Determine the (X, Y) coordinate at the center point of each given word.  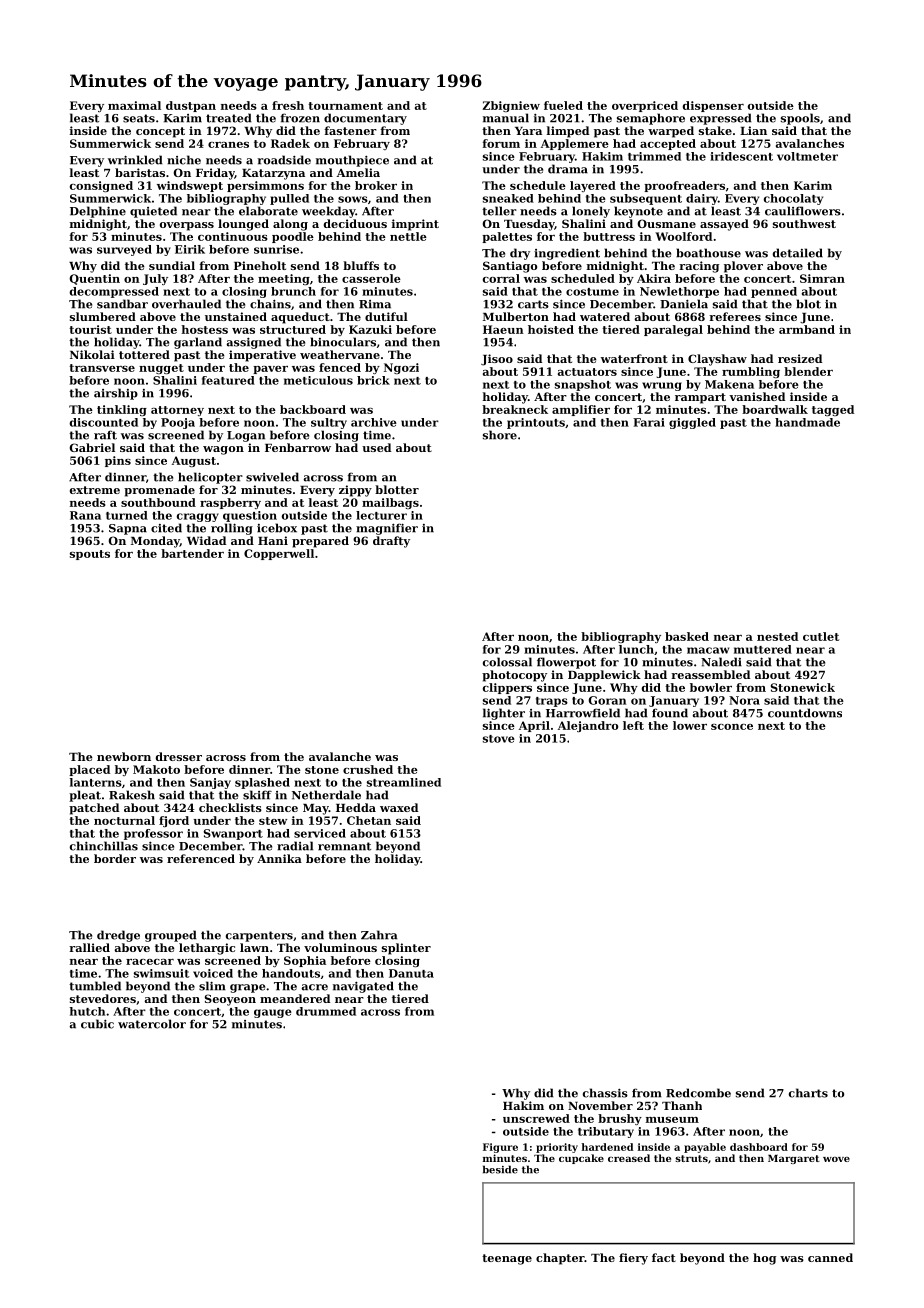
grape (247, 988)
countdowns (805, 713)
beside (500, 1169)
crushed (368, 769)
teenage (507, 1259)
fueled (563, 105)
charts (808, 1093)
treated (229, 118)
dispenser (713, 106)
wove (836, 1159)
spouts (90, 555)
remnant (344, 846)
